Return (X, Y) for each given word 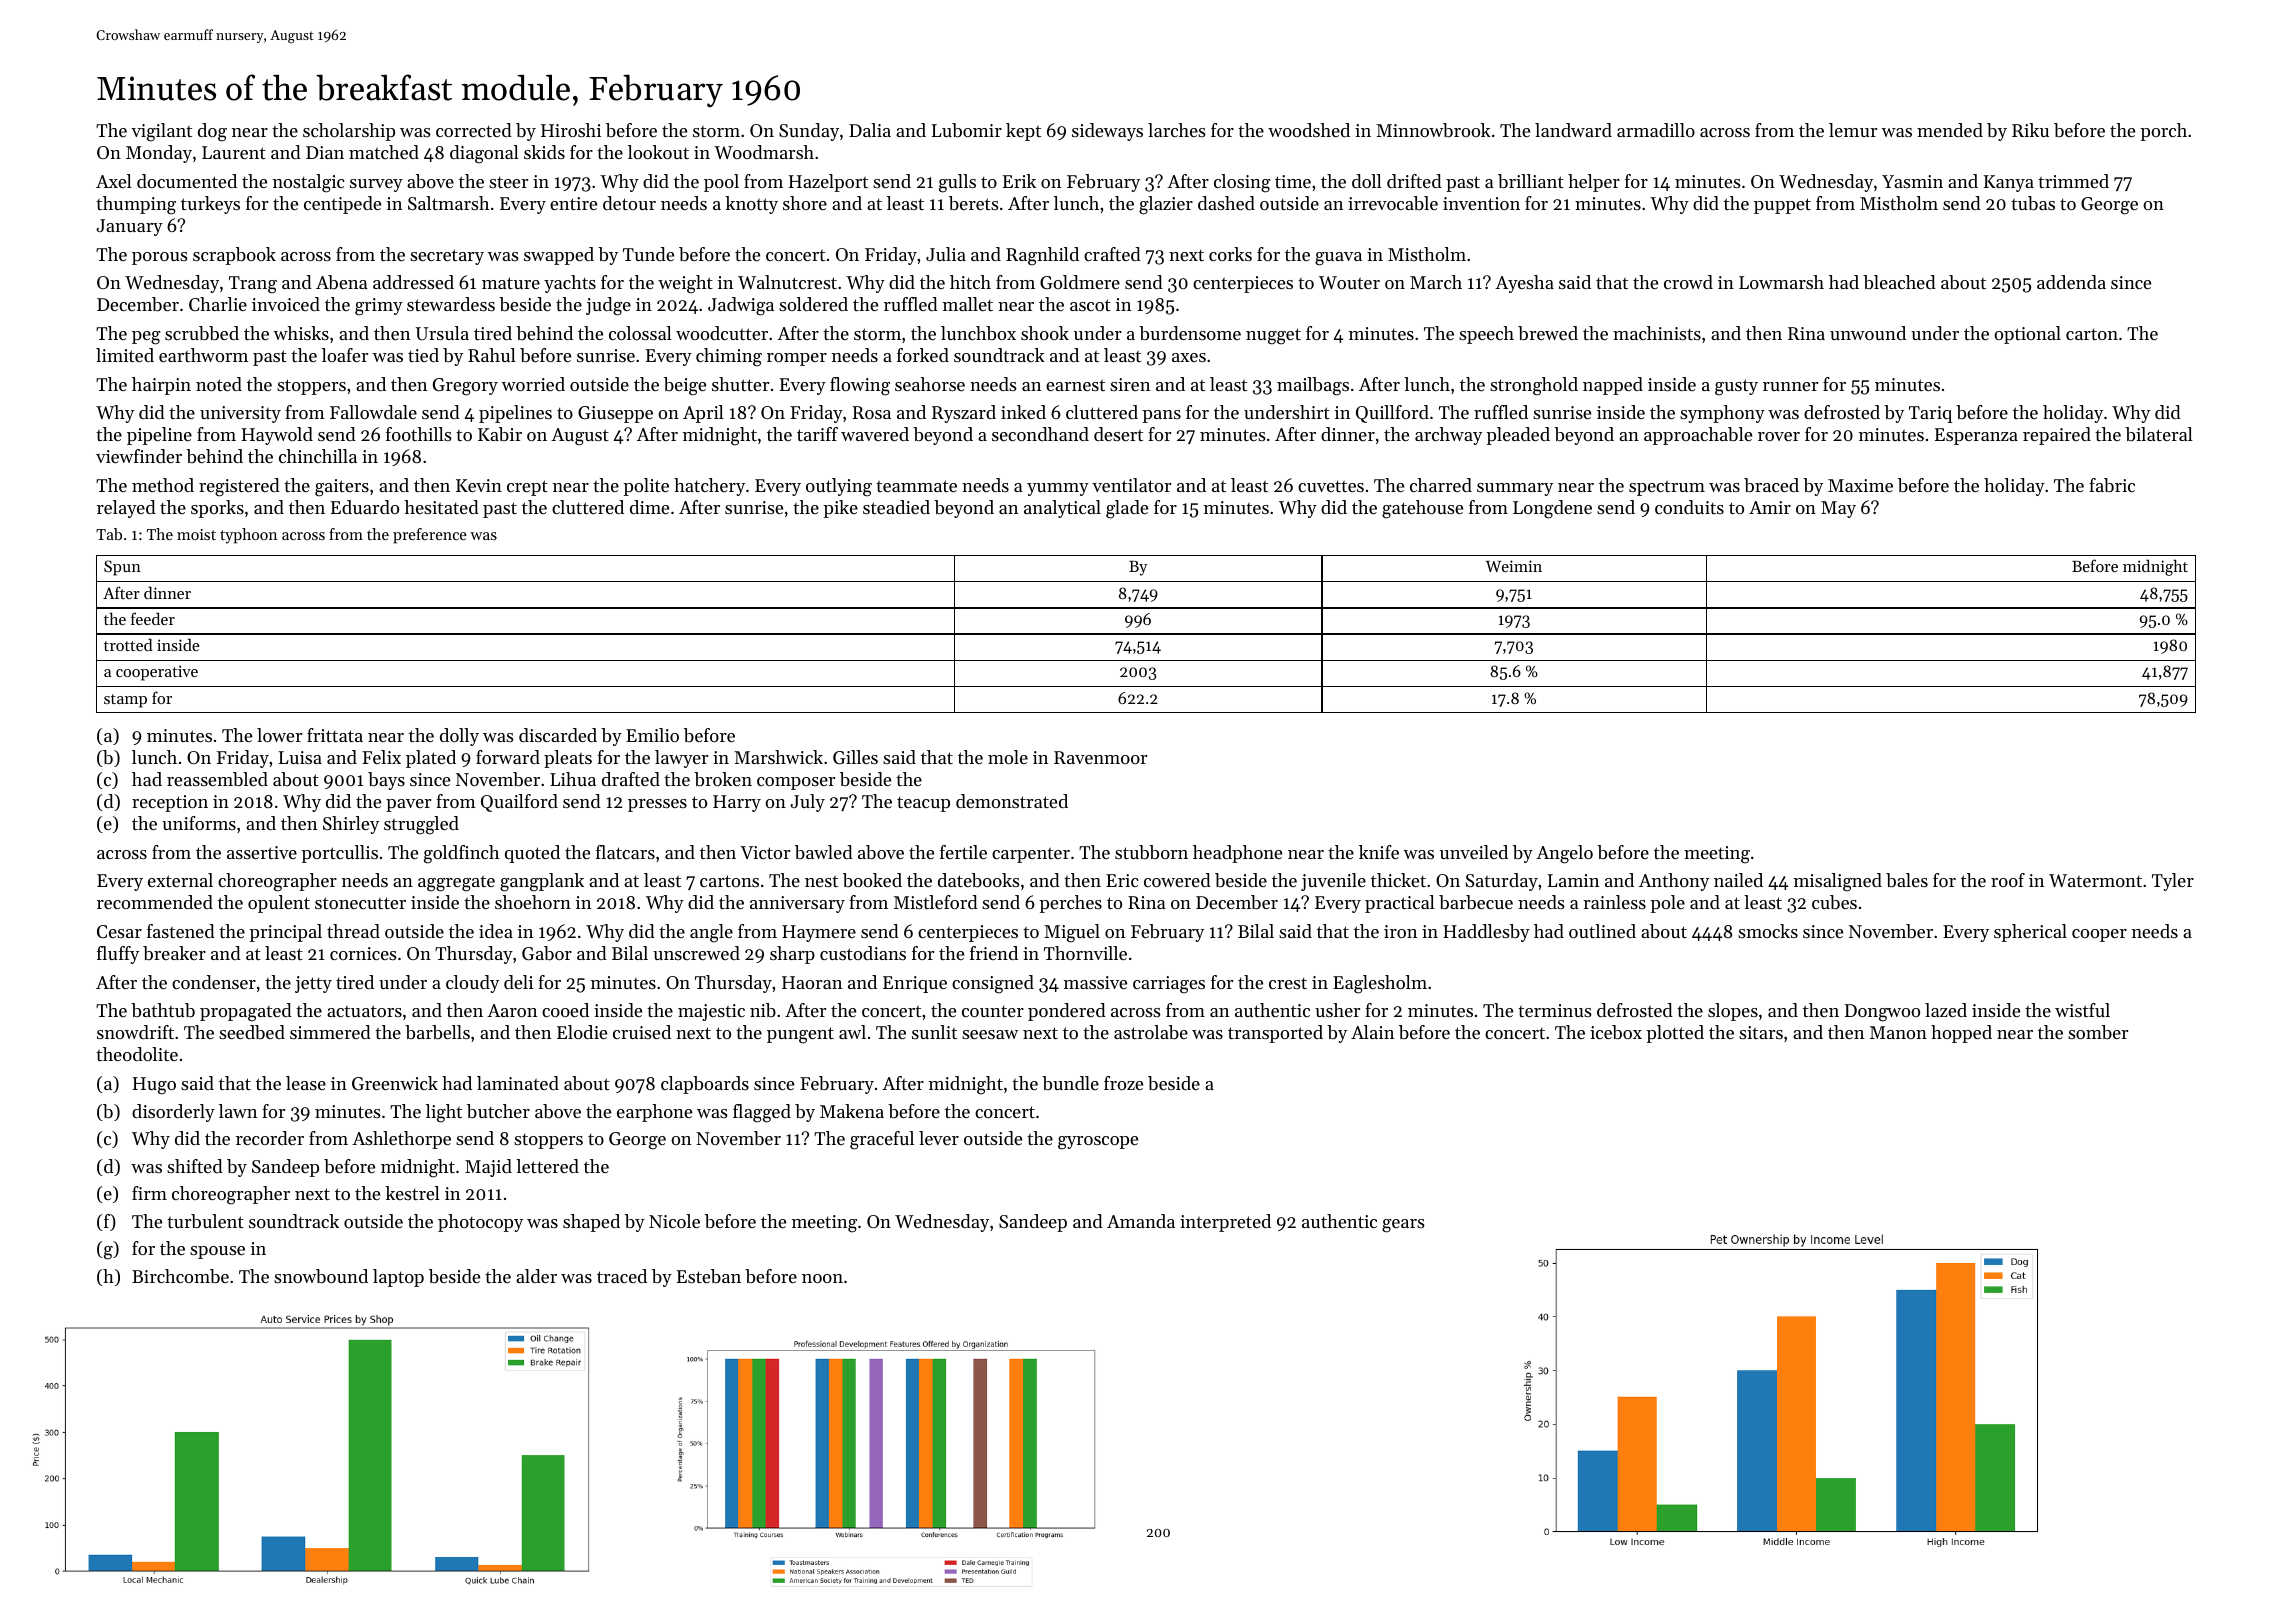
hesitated (442, 507)
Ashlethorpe (401, 1140)
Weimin (1514, 566)
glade (1127, 509)
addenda (2071, 282)
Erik (1019, 181)
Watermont (2095, 880)
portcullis (339, 854)
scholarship (349, 132)
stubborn (1151, 852)
